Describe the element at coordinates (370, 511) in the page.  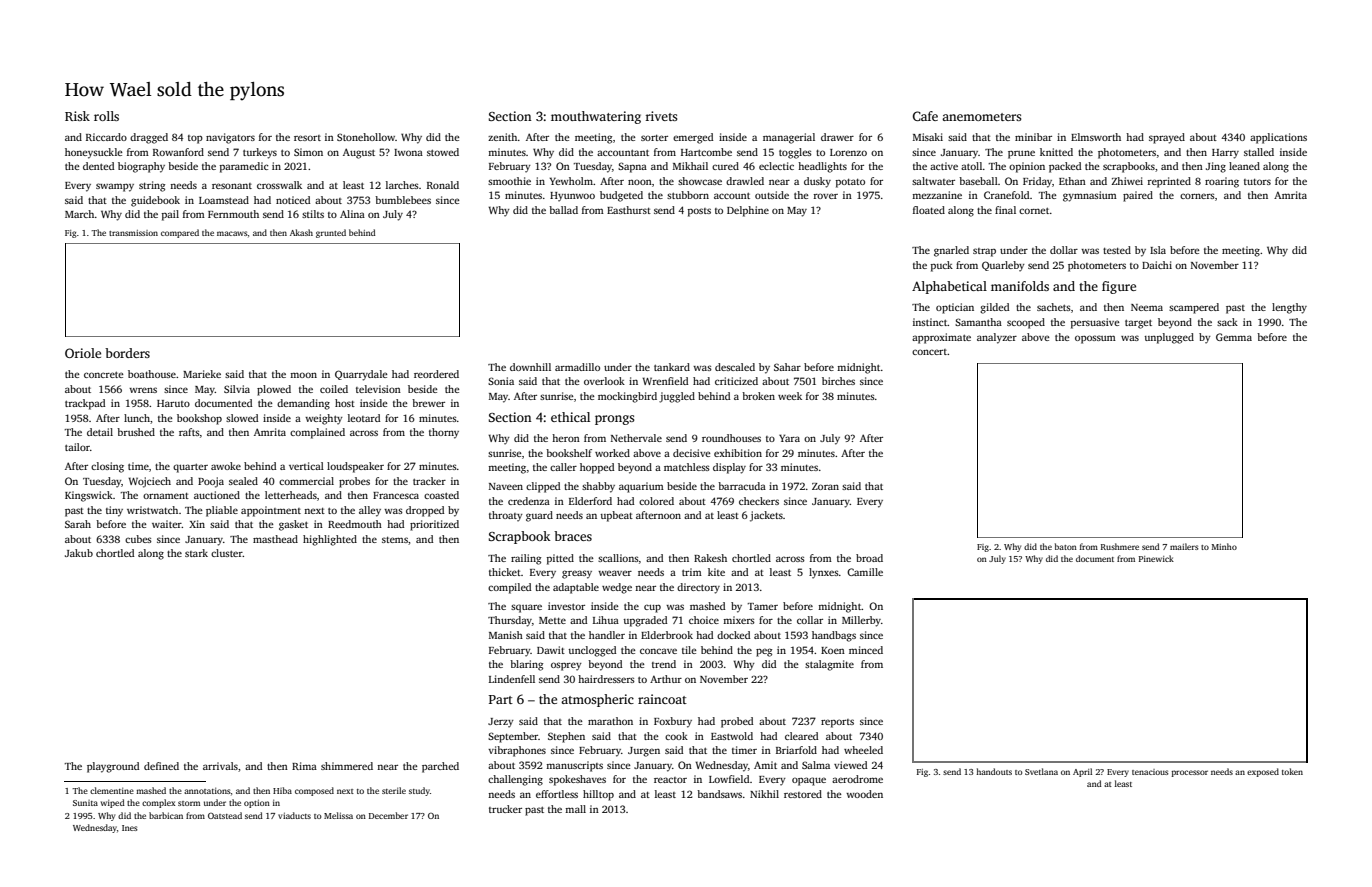
I see `alley` at that location.
